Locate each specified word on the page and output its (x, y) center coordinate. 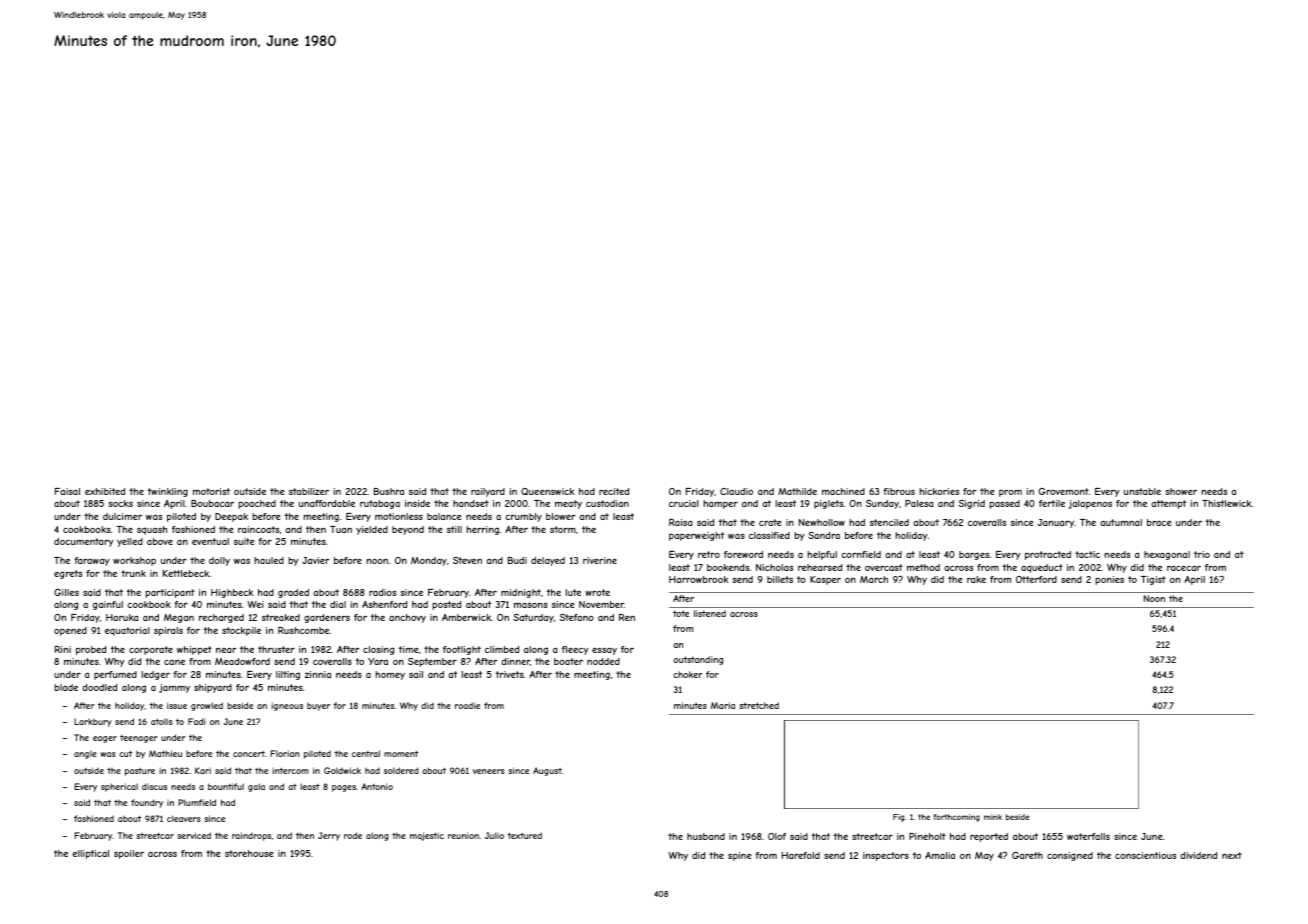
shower (1181, 491)
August (547, 771)
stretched (759, 705)
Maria (723, 705)
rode (353, 835)
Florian (285, 753)
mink (993, 817)
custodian (607, 503)
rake (976, 579)
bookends (728, 567)
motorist (211, 491)
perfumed (115, 675)
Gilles (66, 592)
